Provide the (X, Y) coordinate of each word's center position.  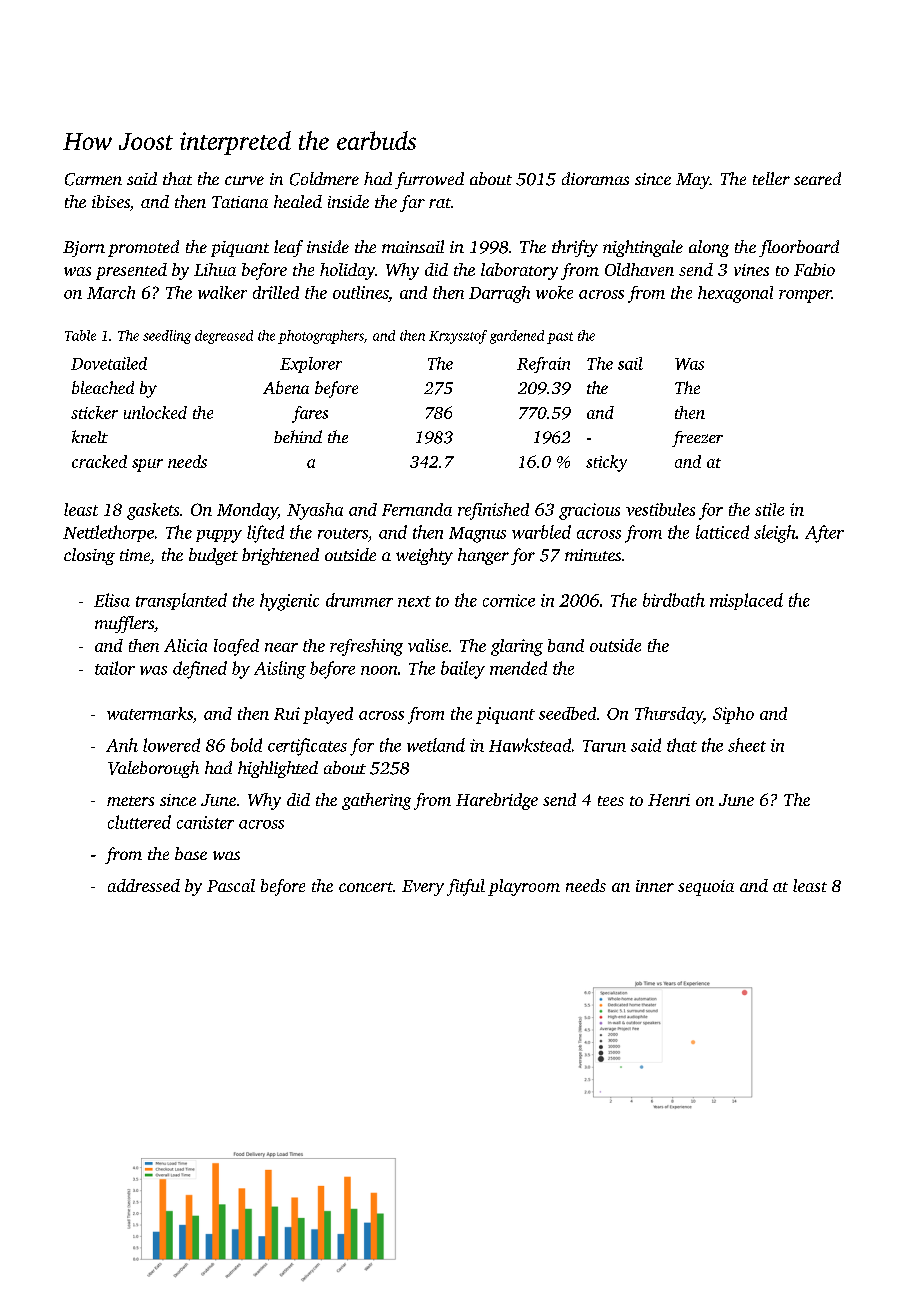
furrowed (429, 180)
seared (817, 178)
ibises (111, 201)
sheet (747, 745)
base (191, 853)
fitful (466, 887)
